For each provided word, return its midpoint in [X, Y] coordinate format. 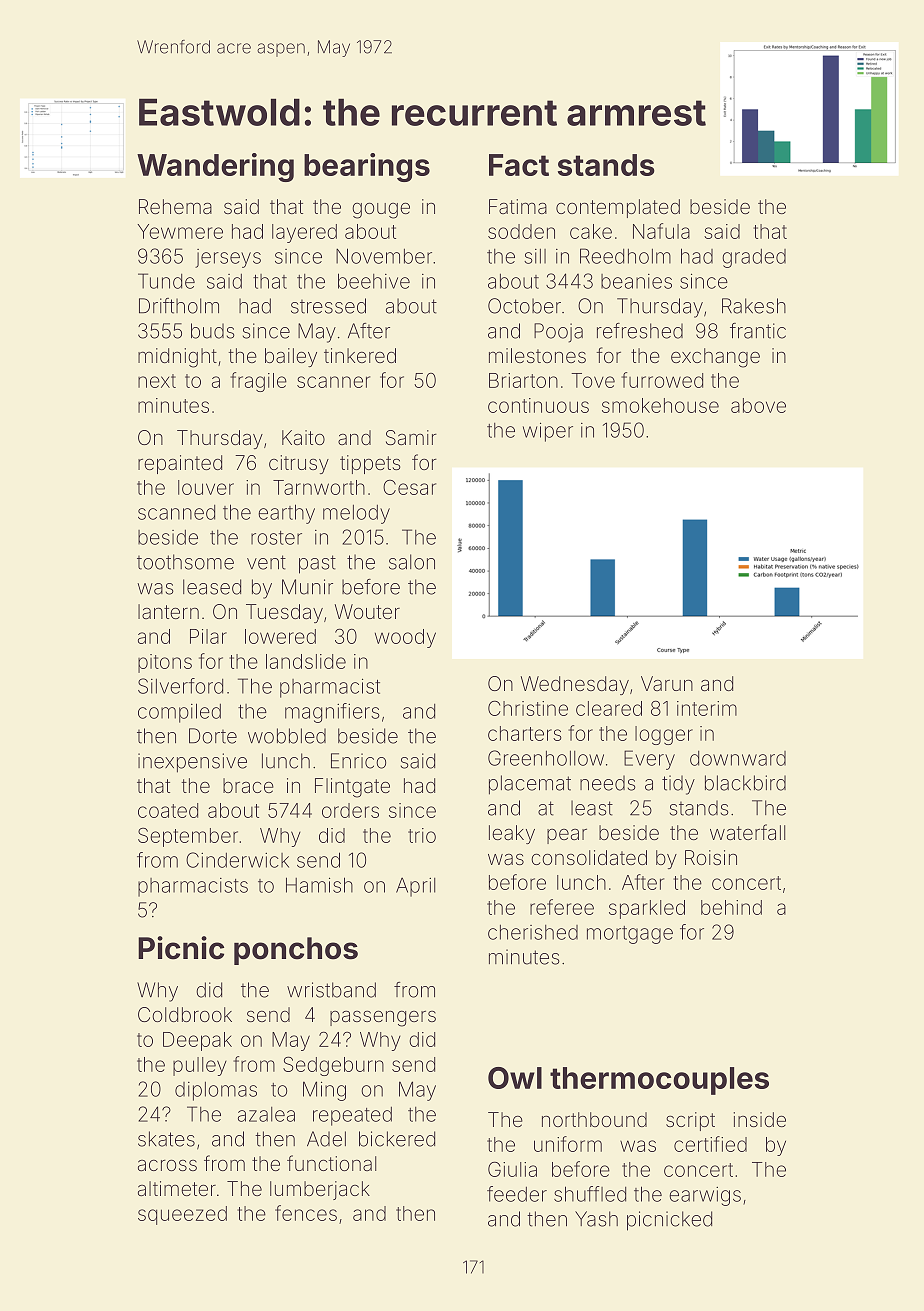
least [592, 808]
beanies [636, 281]
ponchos [296, 951]
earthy [286, 514]
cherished [533, 932]
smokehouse [660, 405]
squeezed [182, 1215]
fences [306, 1213]
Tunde [166, 281]
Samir [411, 437]
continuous [538, 405]
